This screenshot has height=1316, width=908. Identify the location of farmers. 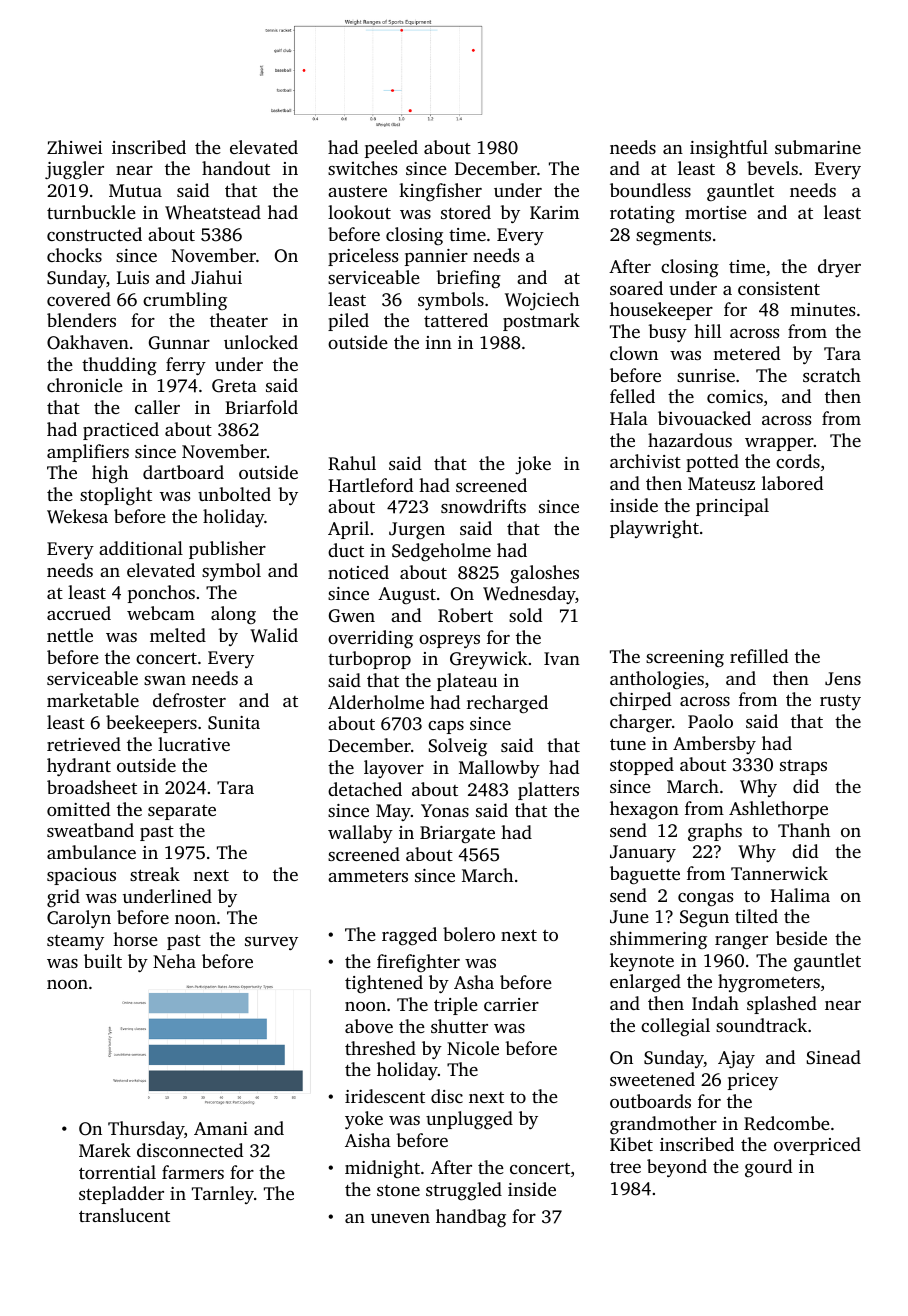
(193, 1172).
